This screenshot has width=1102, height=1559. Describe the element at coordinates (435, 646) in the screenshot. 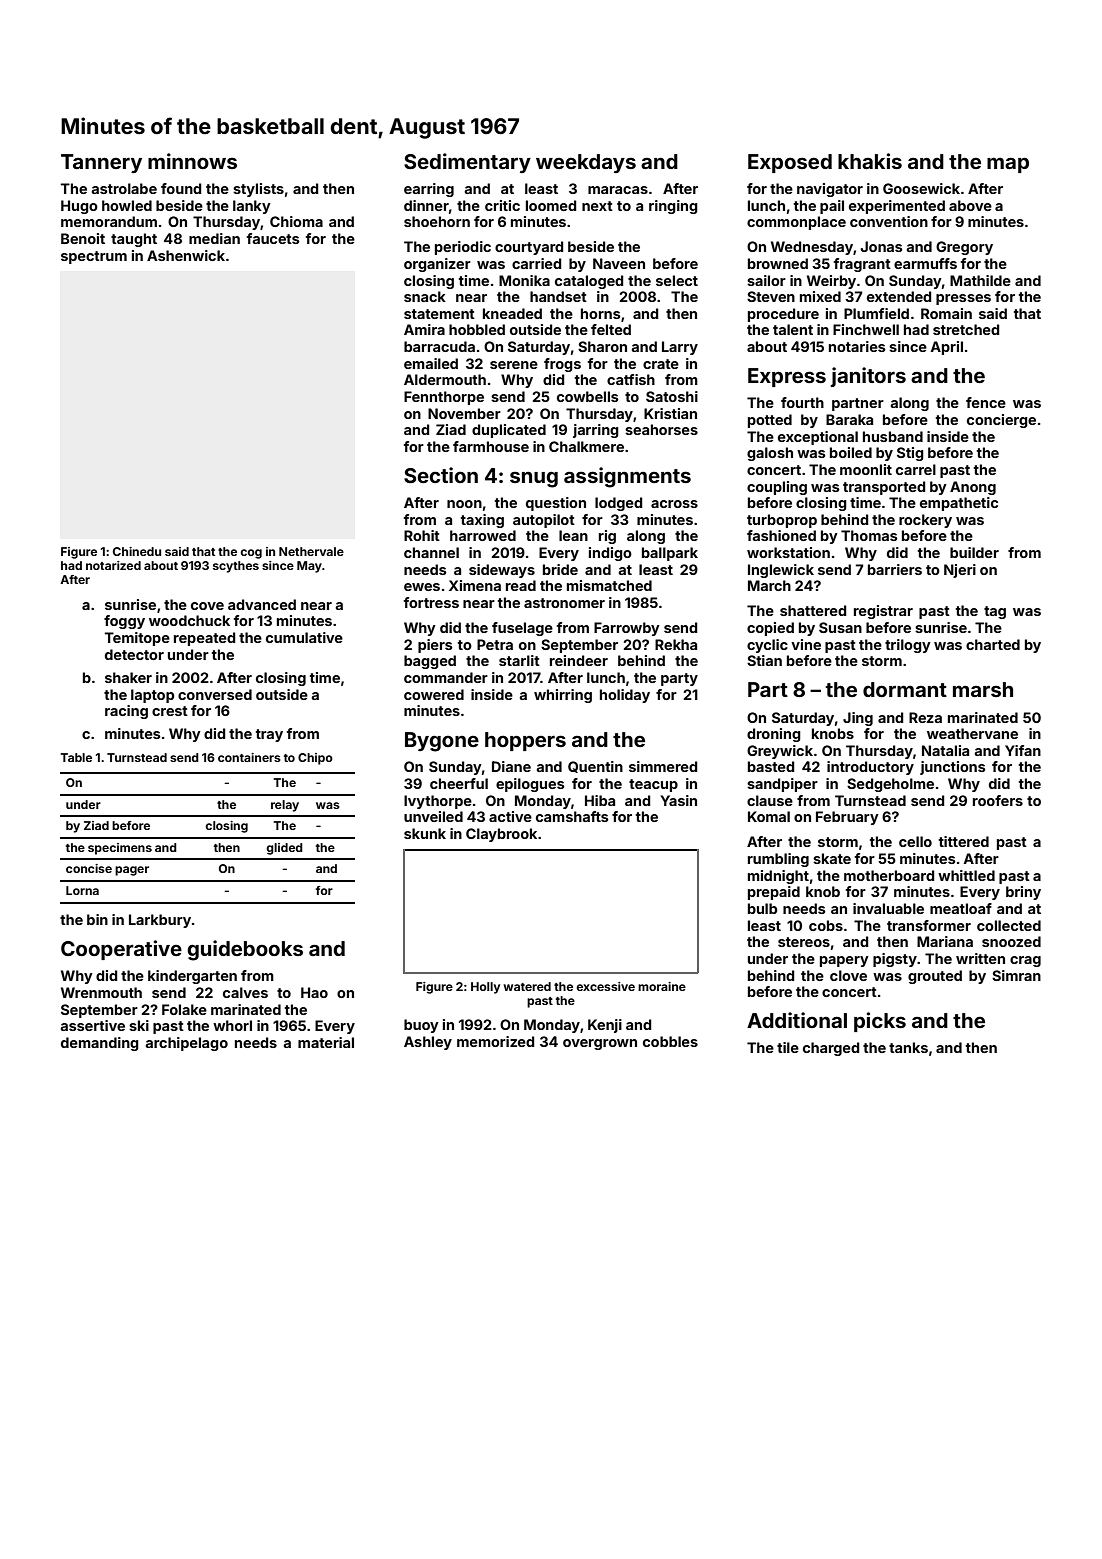

I see `piers` at that location.
